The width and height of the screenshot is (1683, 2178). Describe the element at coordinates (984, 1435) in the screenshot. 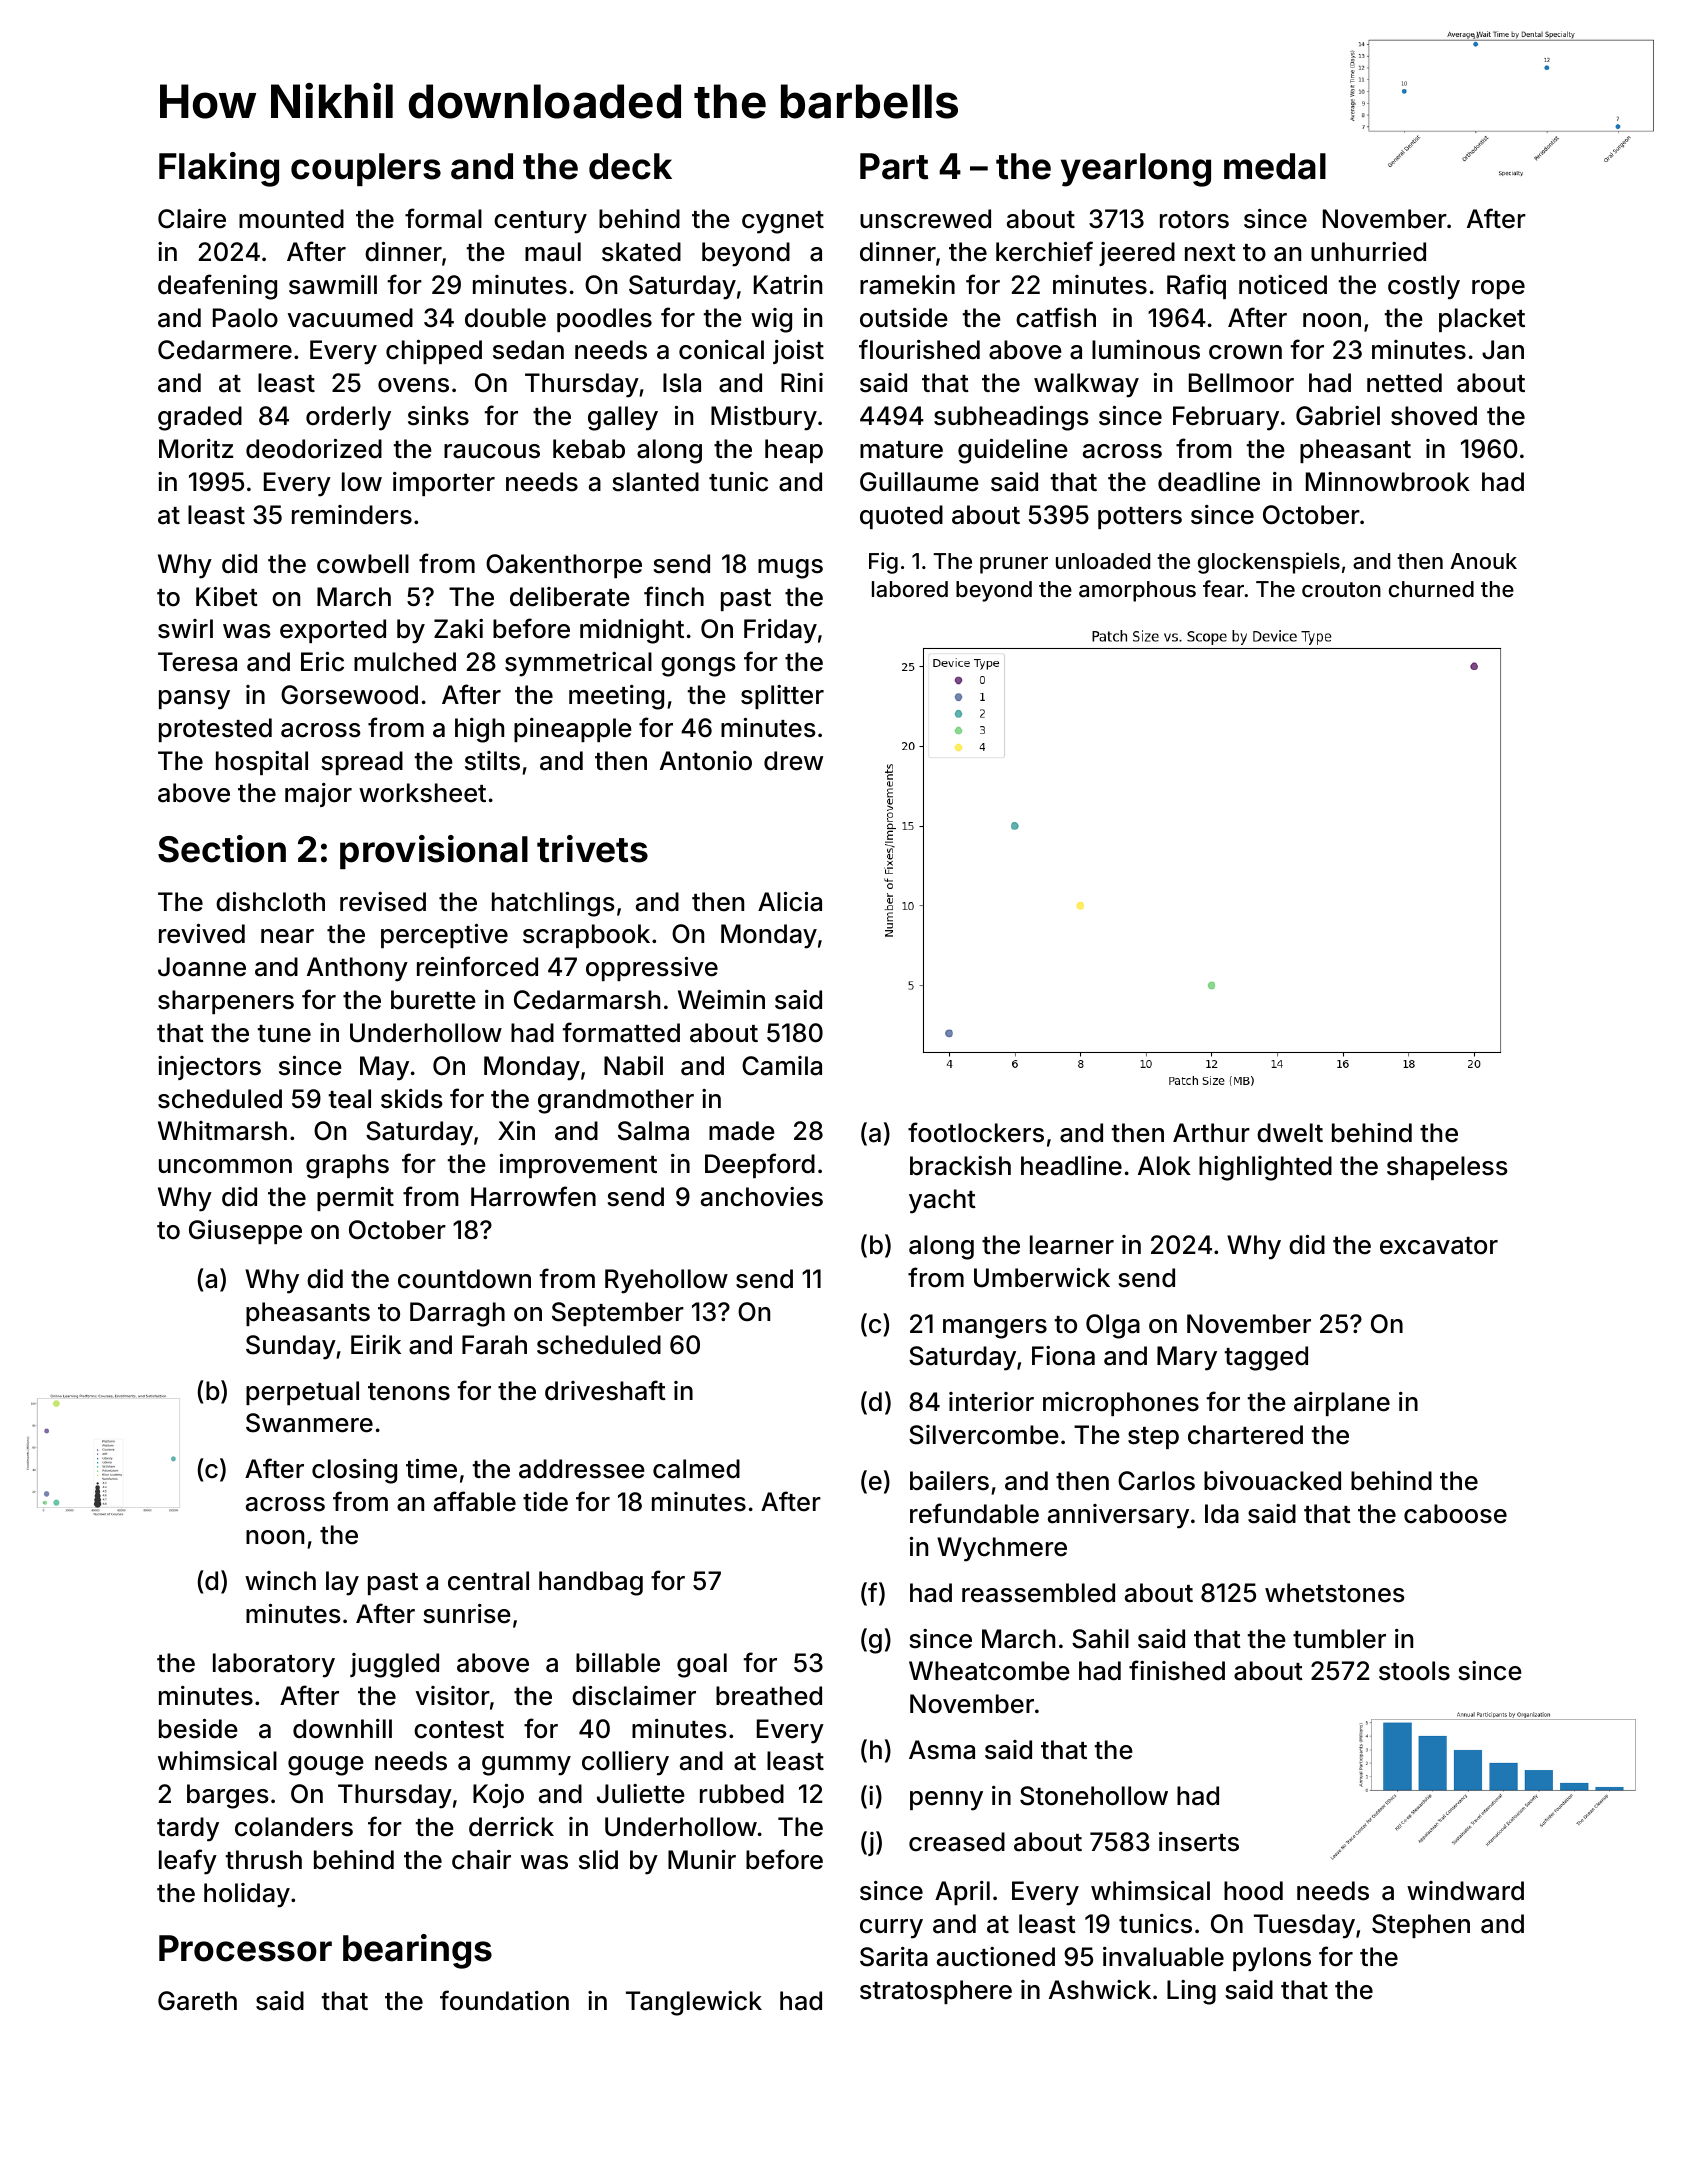

I see `Silvercombe` at that location.
